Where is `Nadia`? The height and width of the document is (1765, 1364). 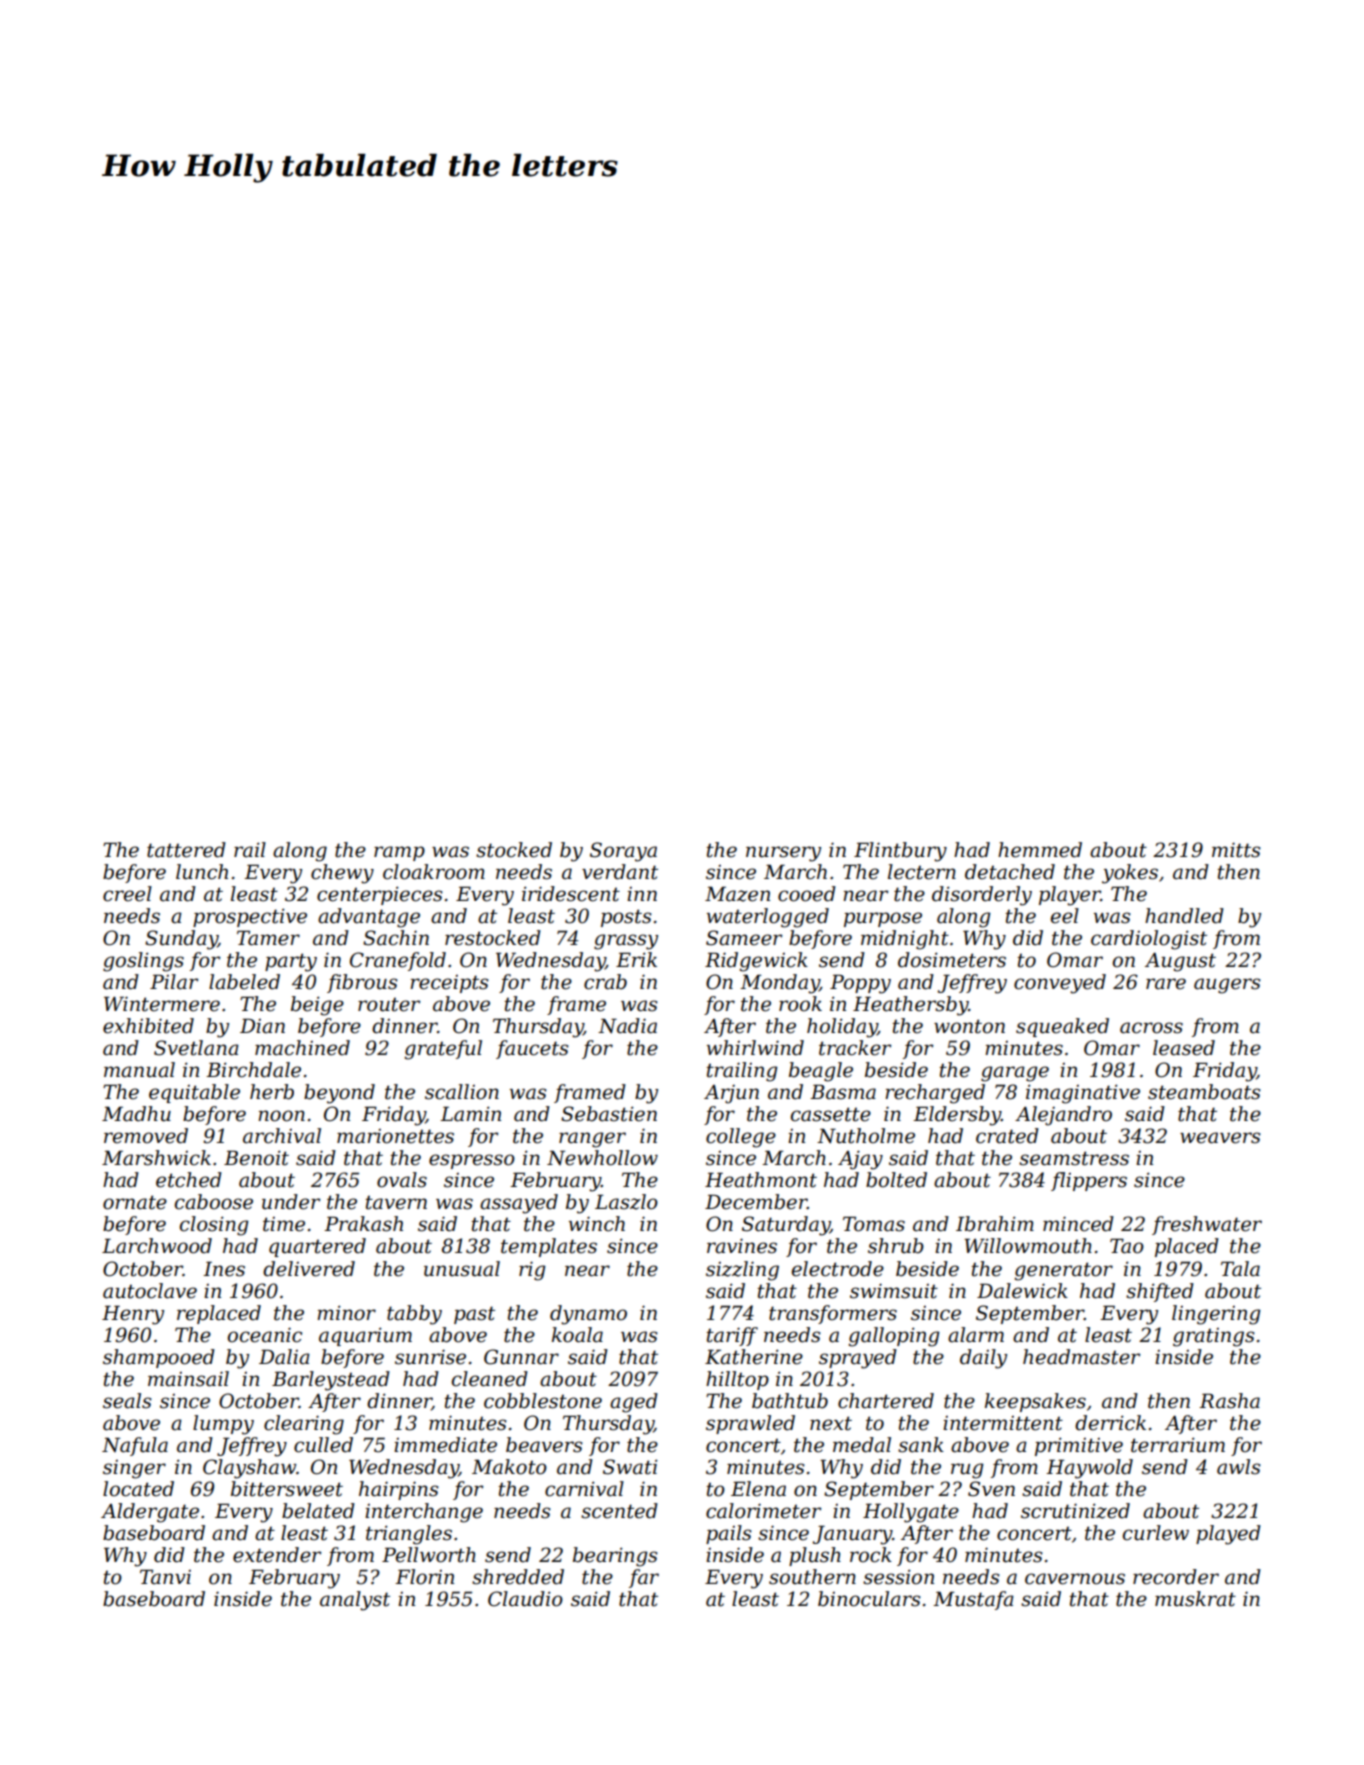
Nadia is located at coordinates (627, 1026).
